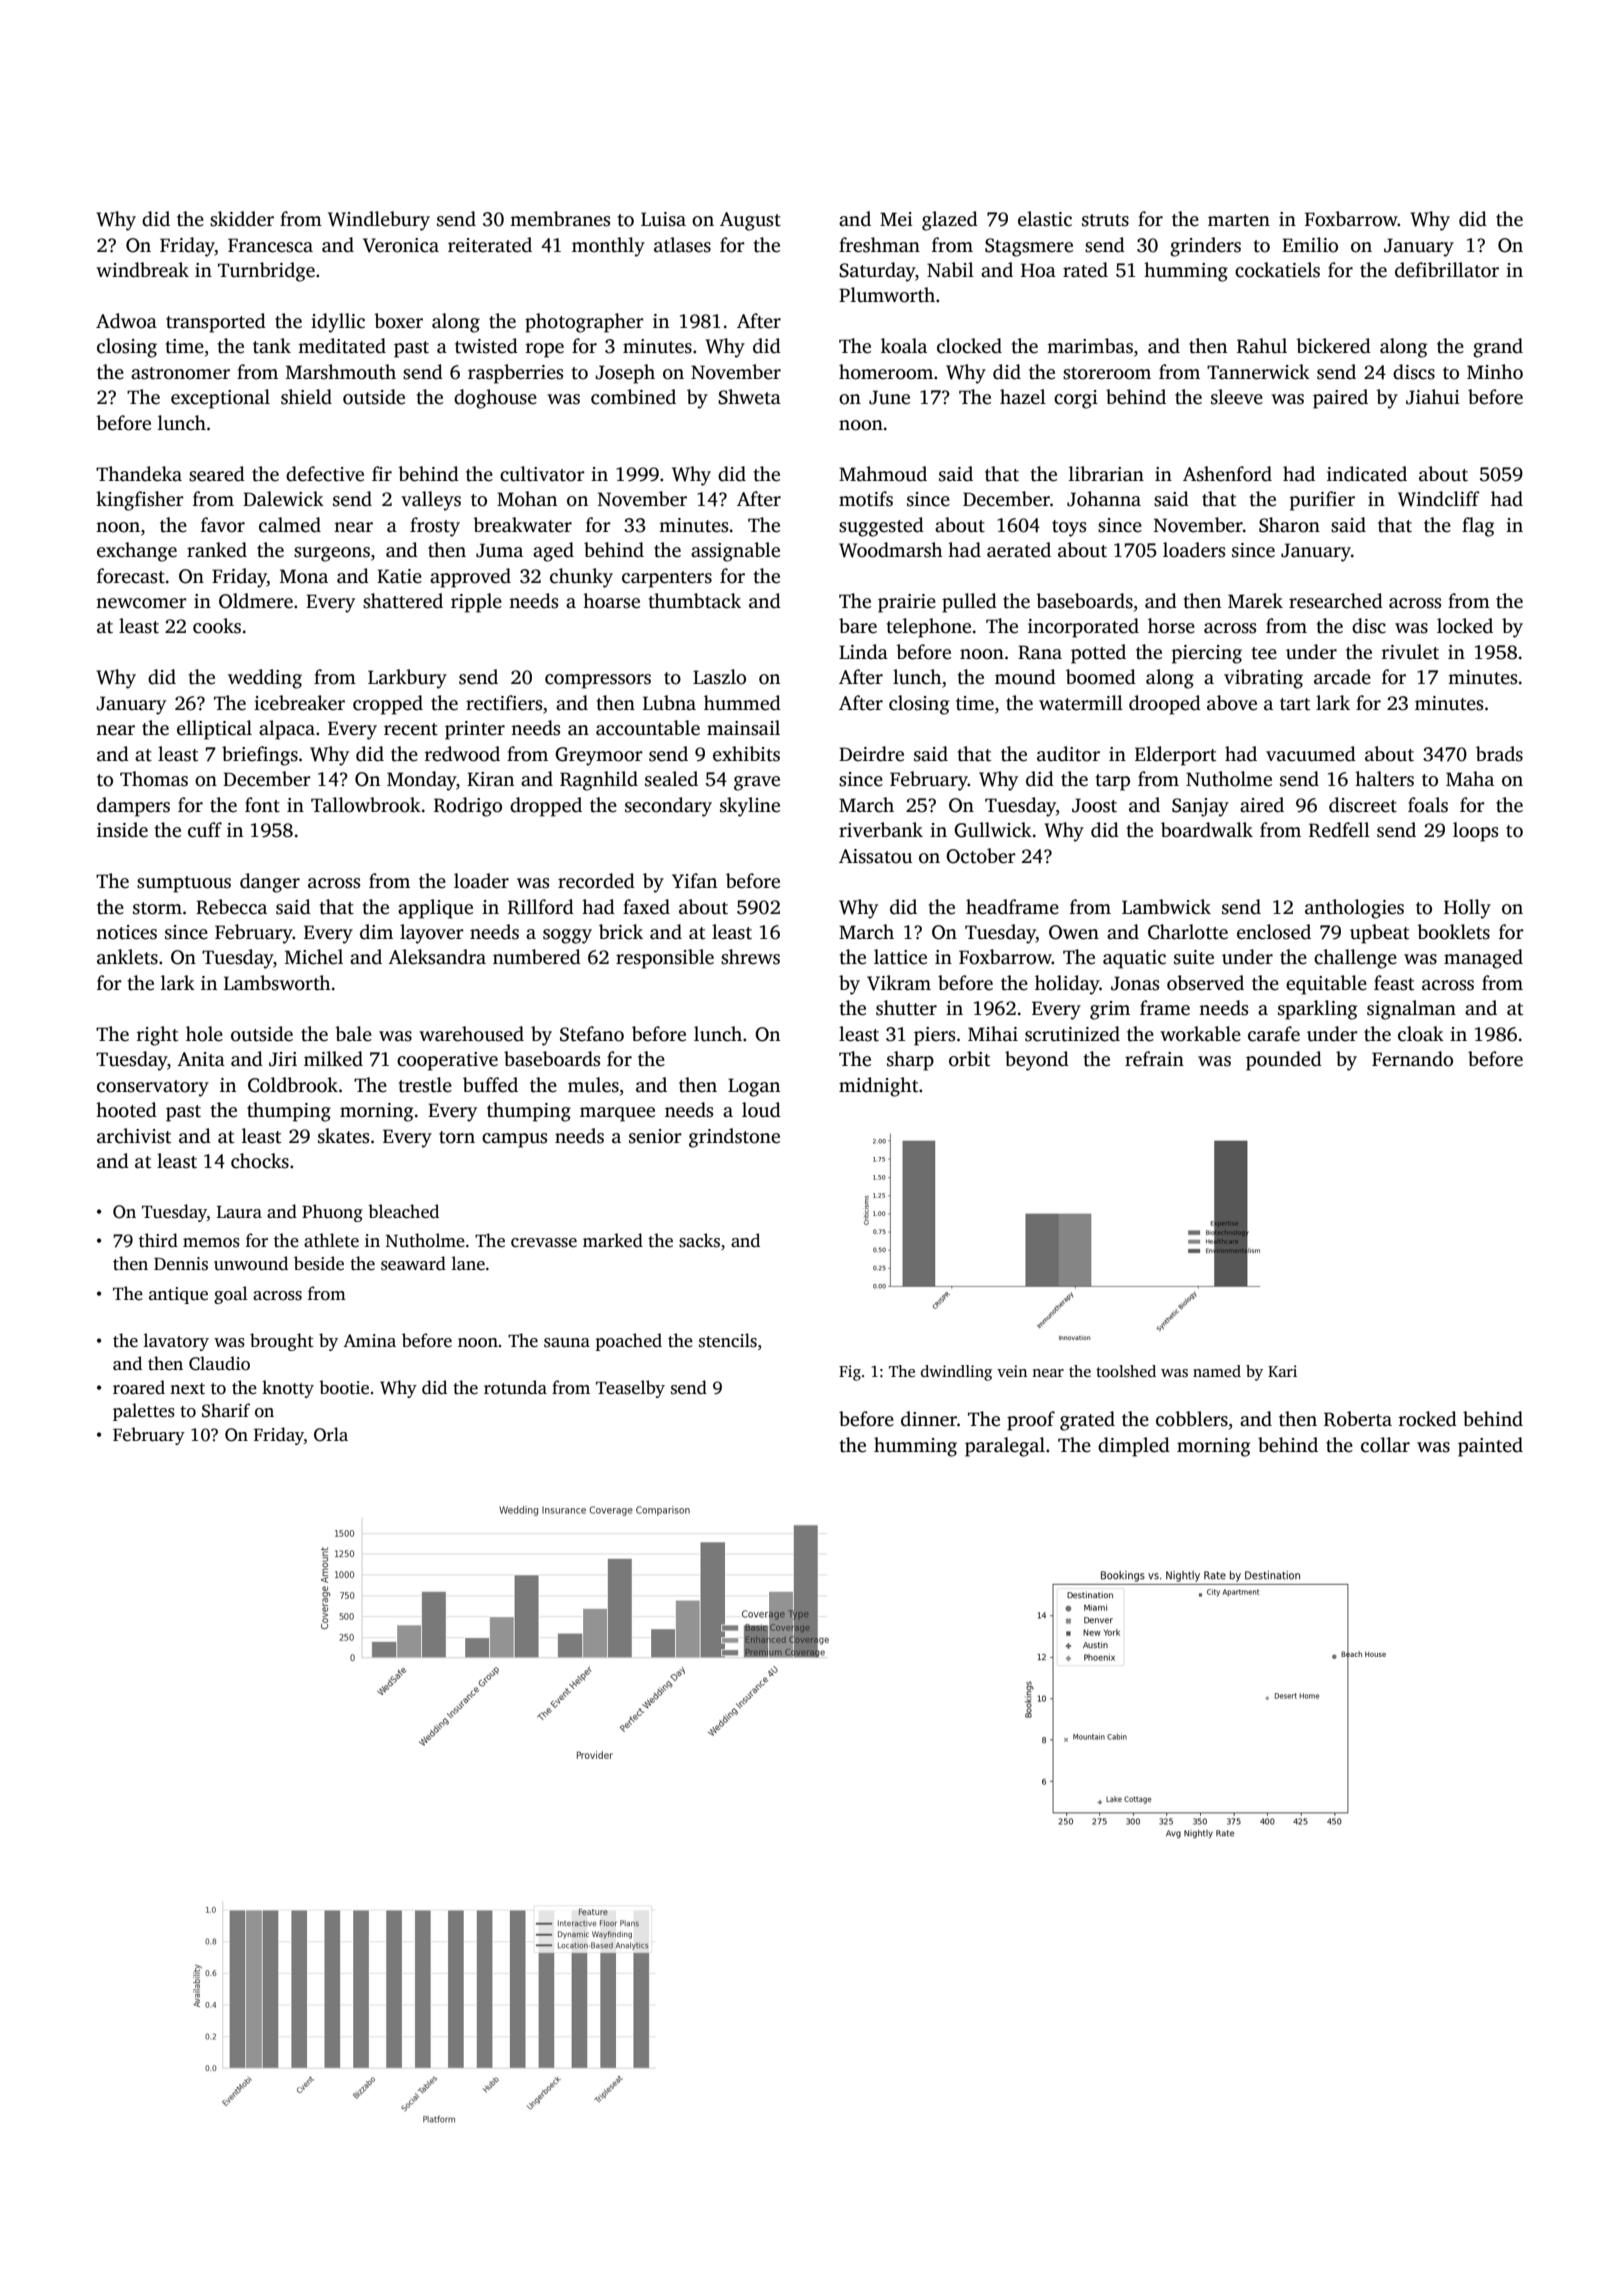 This image has width=1620, height=2292. What do you see at coordinates (217, 626) in the image?
I see `cooks` at bounding box center [217, 626].
